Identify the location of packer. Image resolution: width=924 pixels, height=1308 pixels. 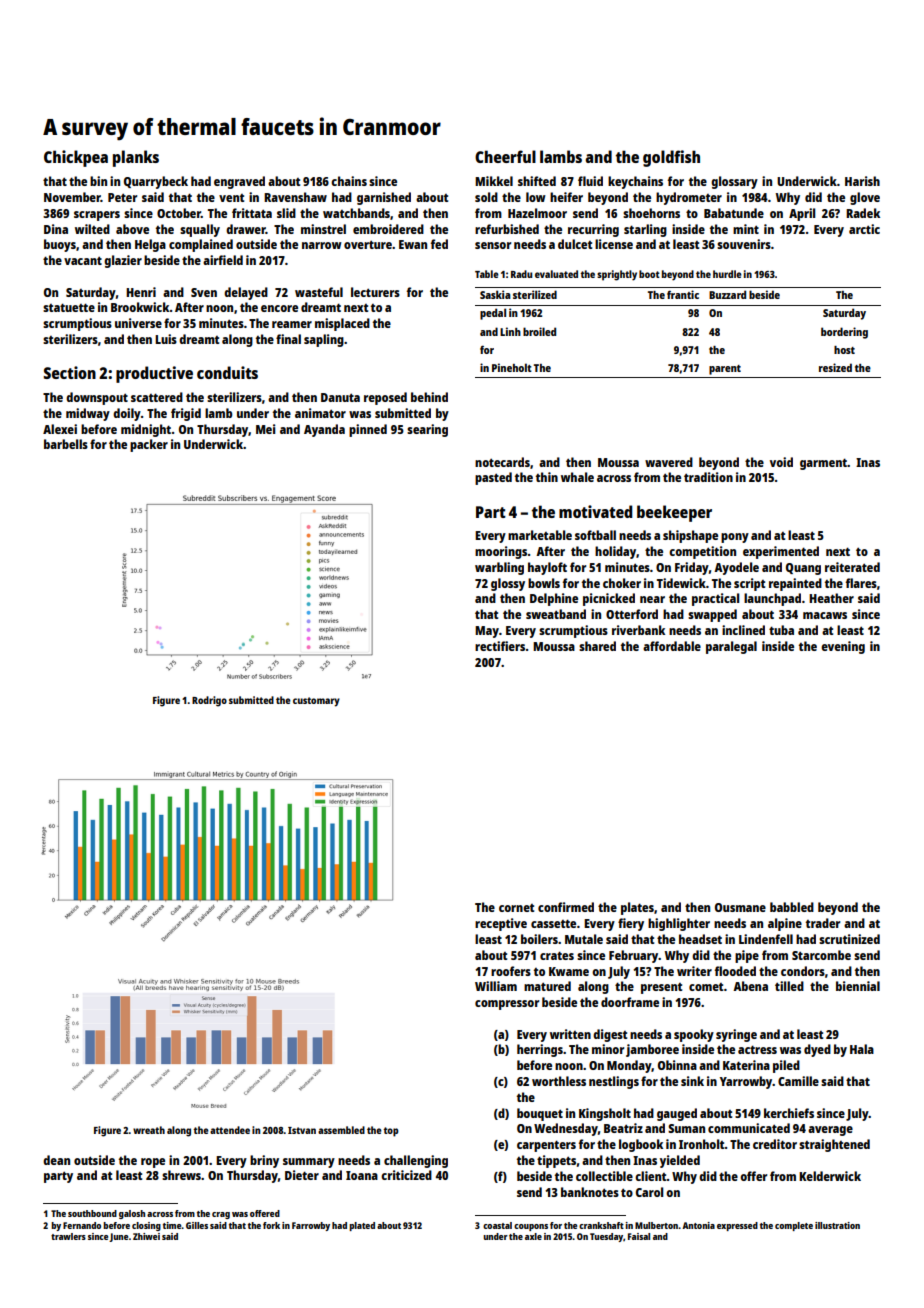
(149, 445).
